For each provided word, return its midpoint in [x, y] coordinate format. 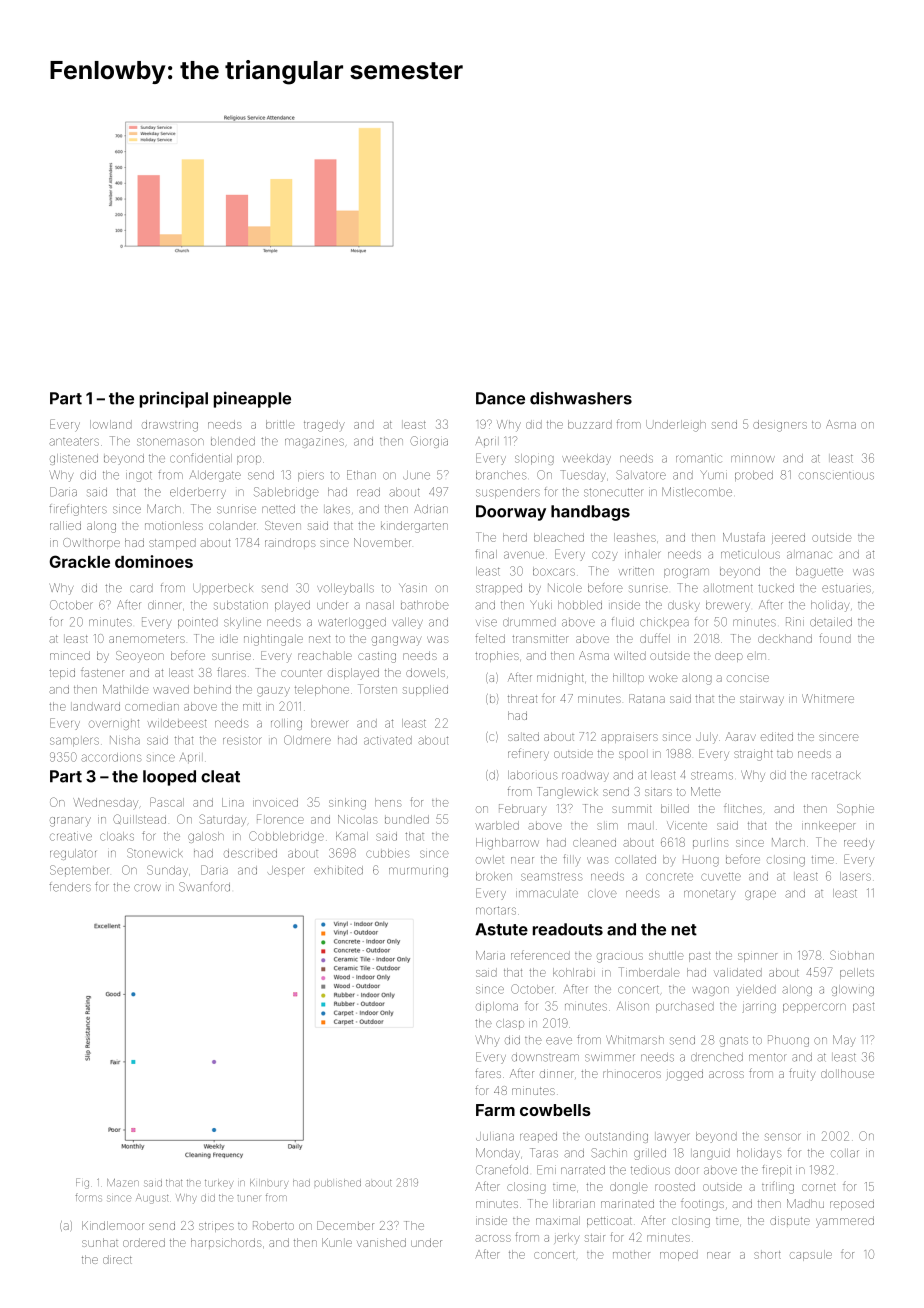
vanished [381, 1242]
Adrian [431, 509]
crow [147, 888]
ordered [144, 1242]
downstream [545, 1057]
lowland [111, 424]
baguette [819, 572]
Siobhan [852, 955]
